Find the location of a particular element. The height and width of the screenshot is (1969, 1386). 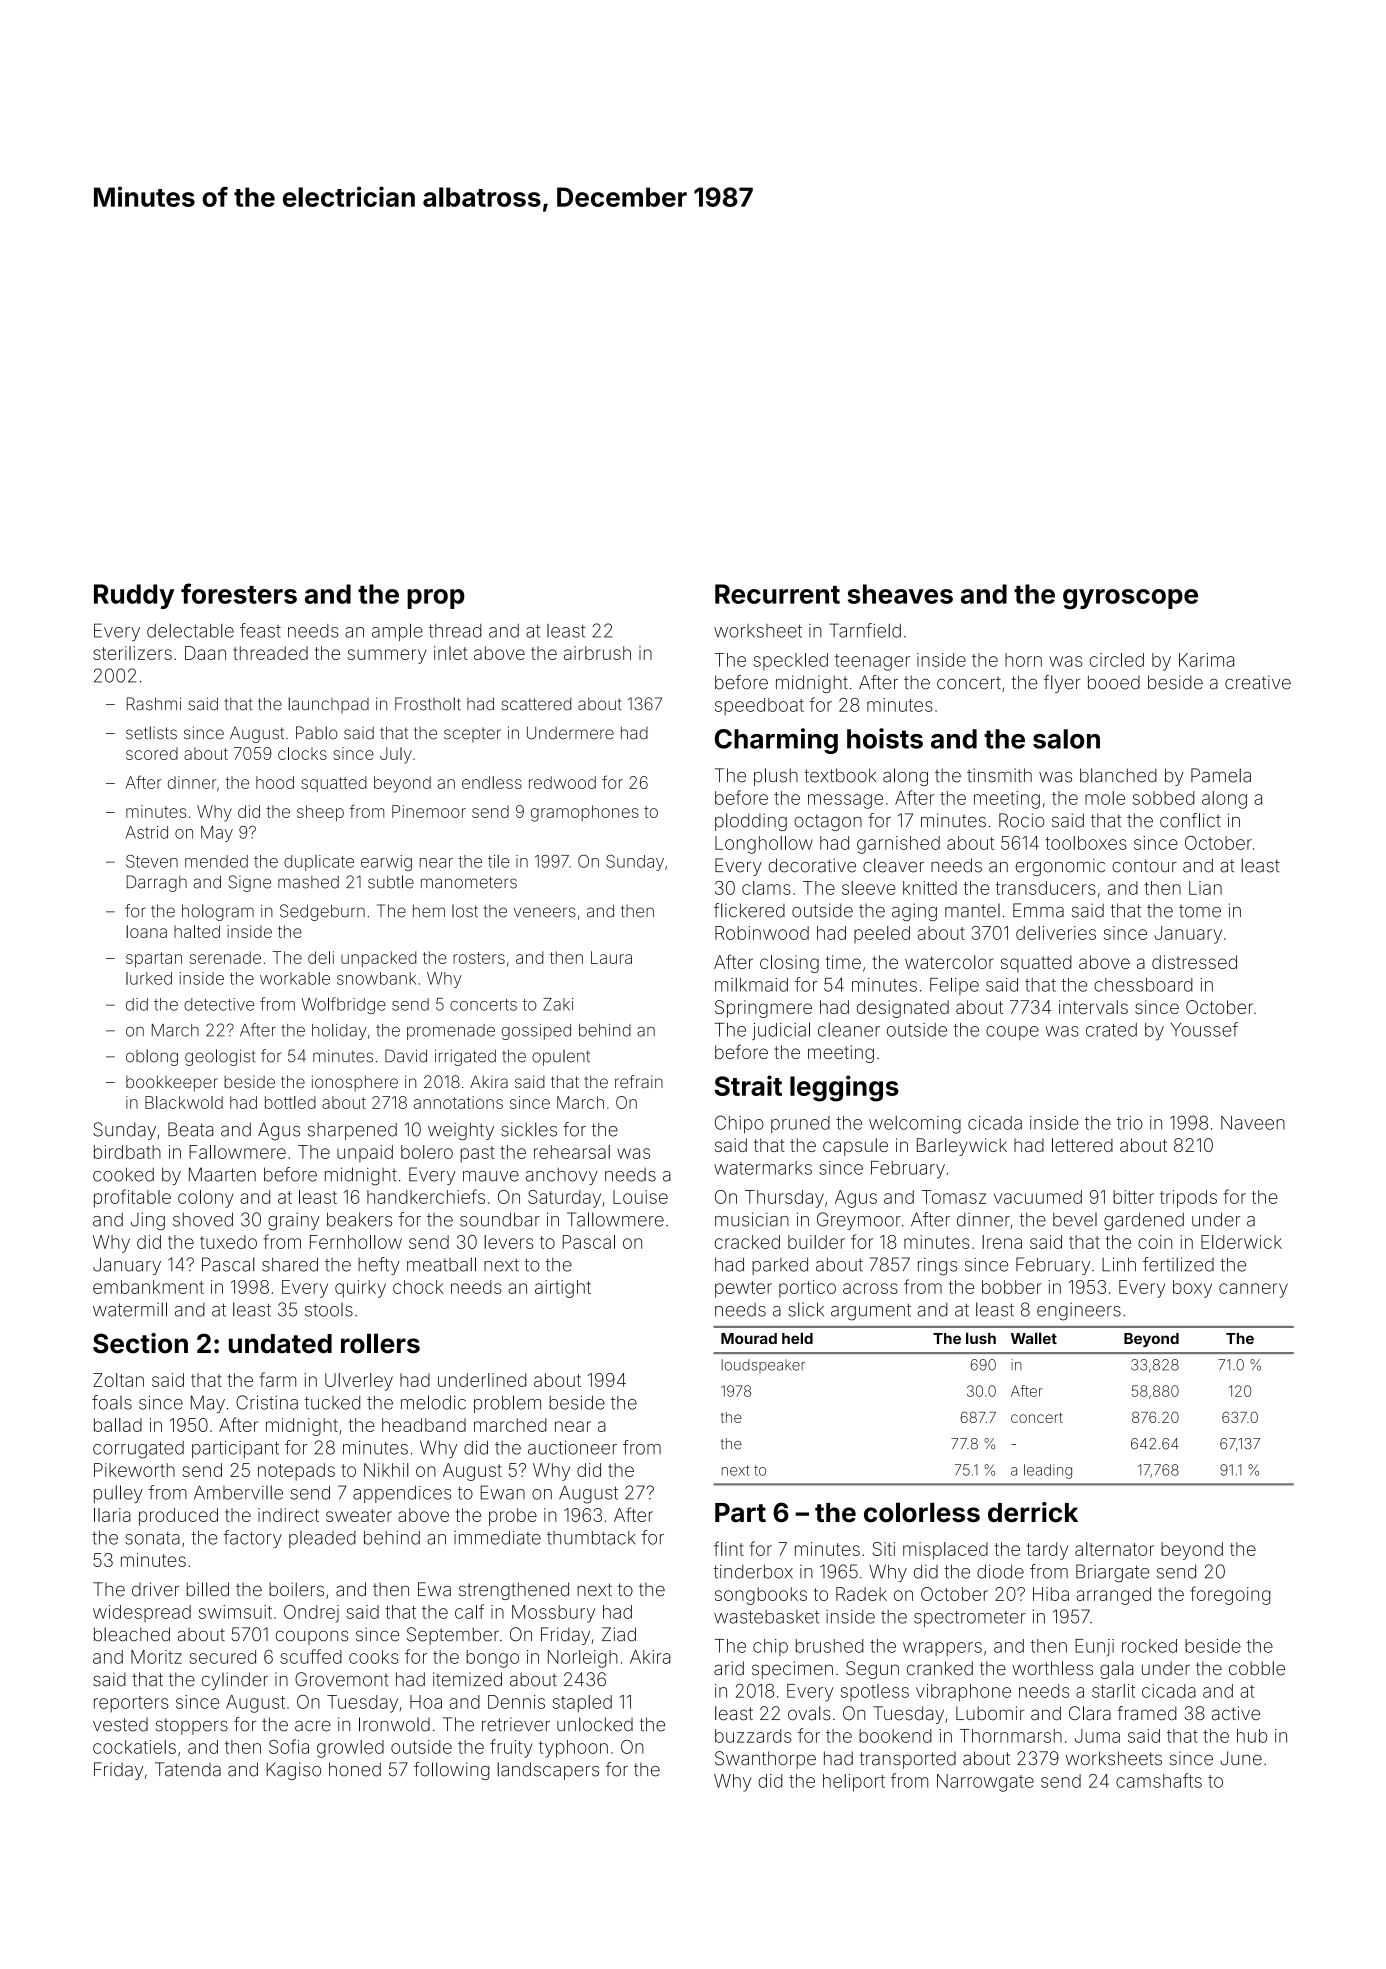

loudspeaker is located at coordinates (763, 1366).
